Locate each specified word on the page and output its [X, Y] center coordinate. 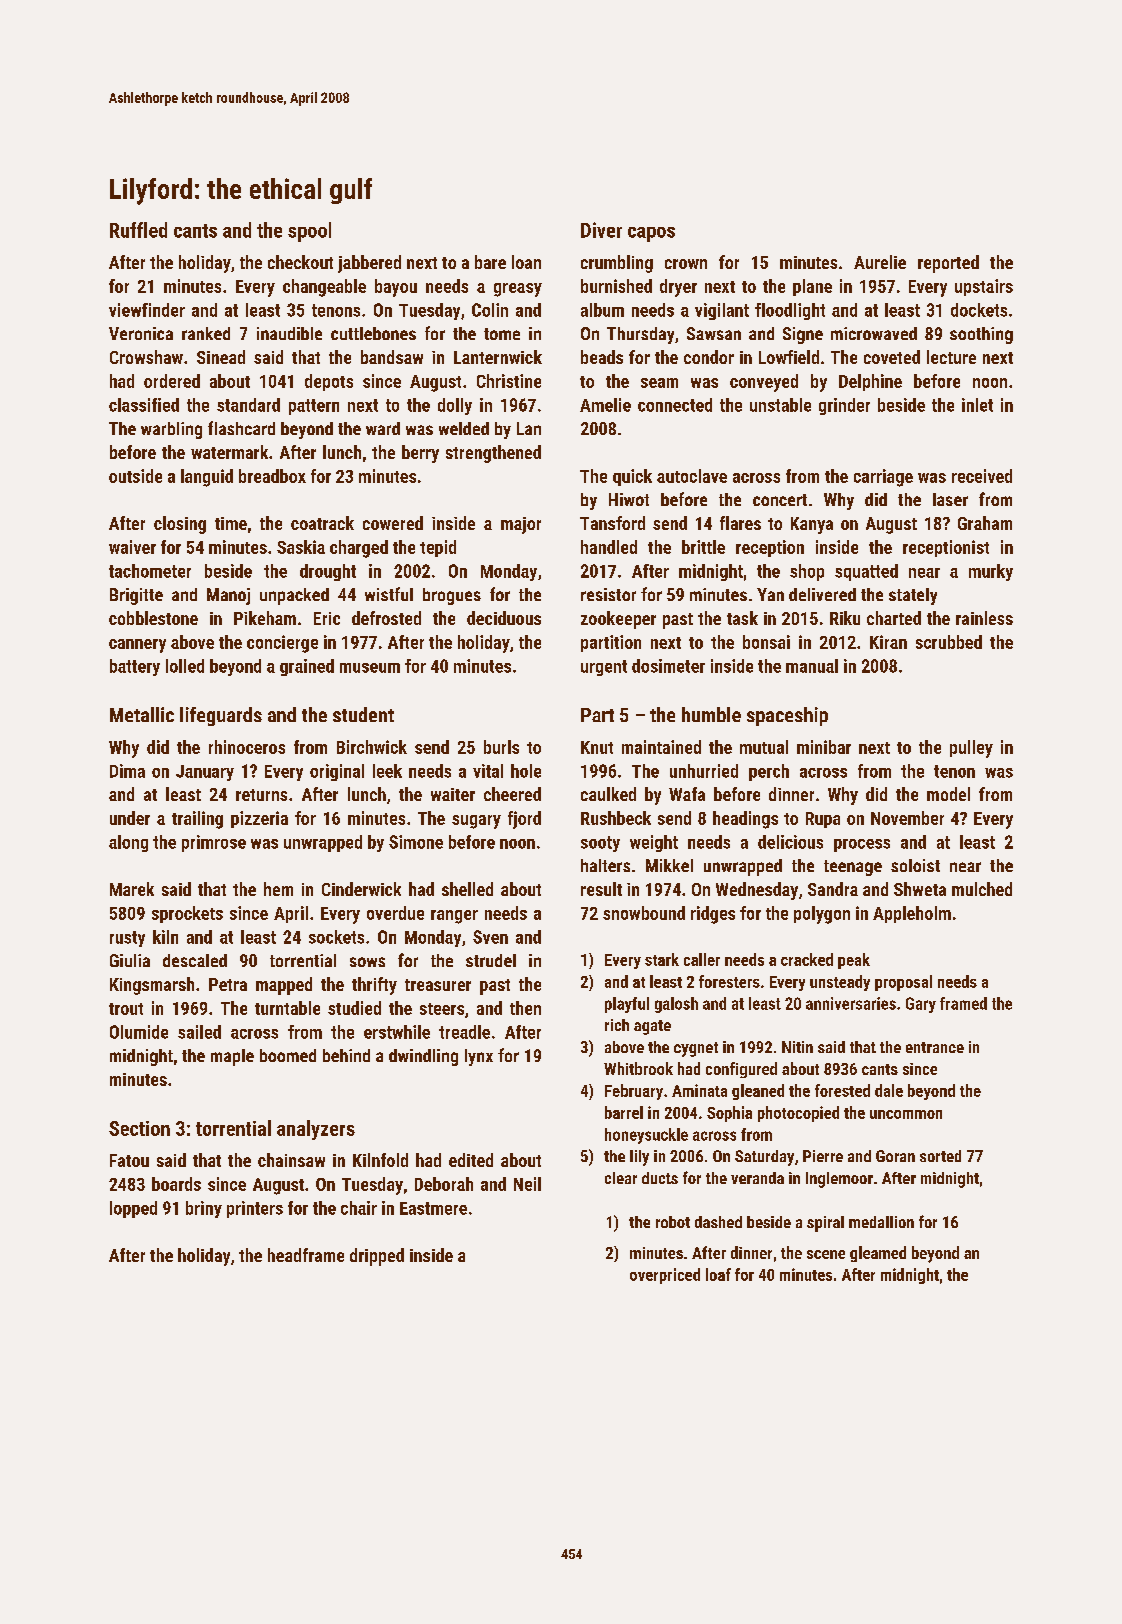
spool [309, 232]
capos [651, 234]
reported [948, 264]
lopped [133, 1209]
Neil [527, 1184]
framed [963, 1003]
